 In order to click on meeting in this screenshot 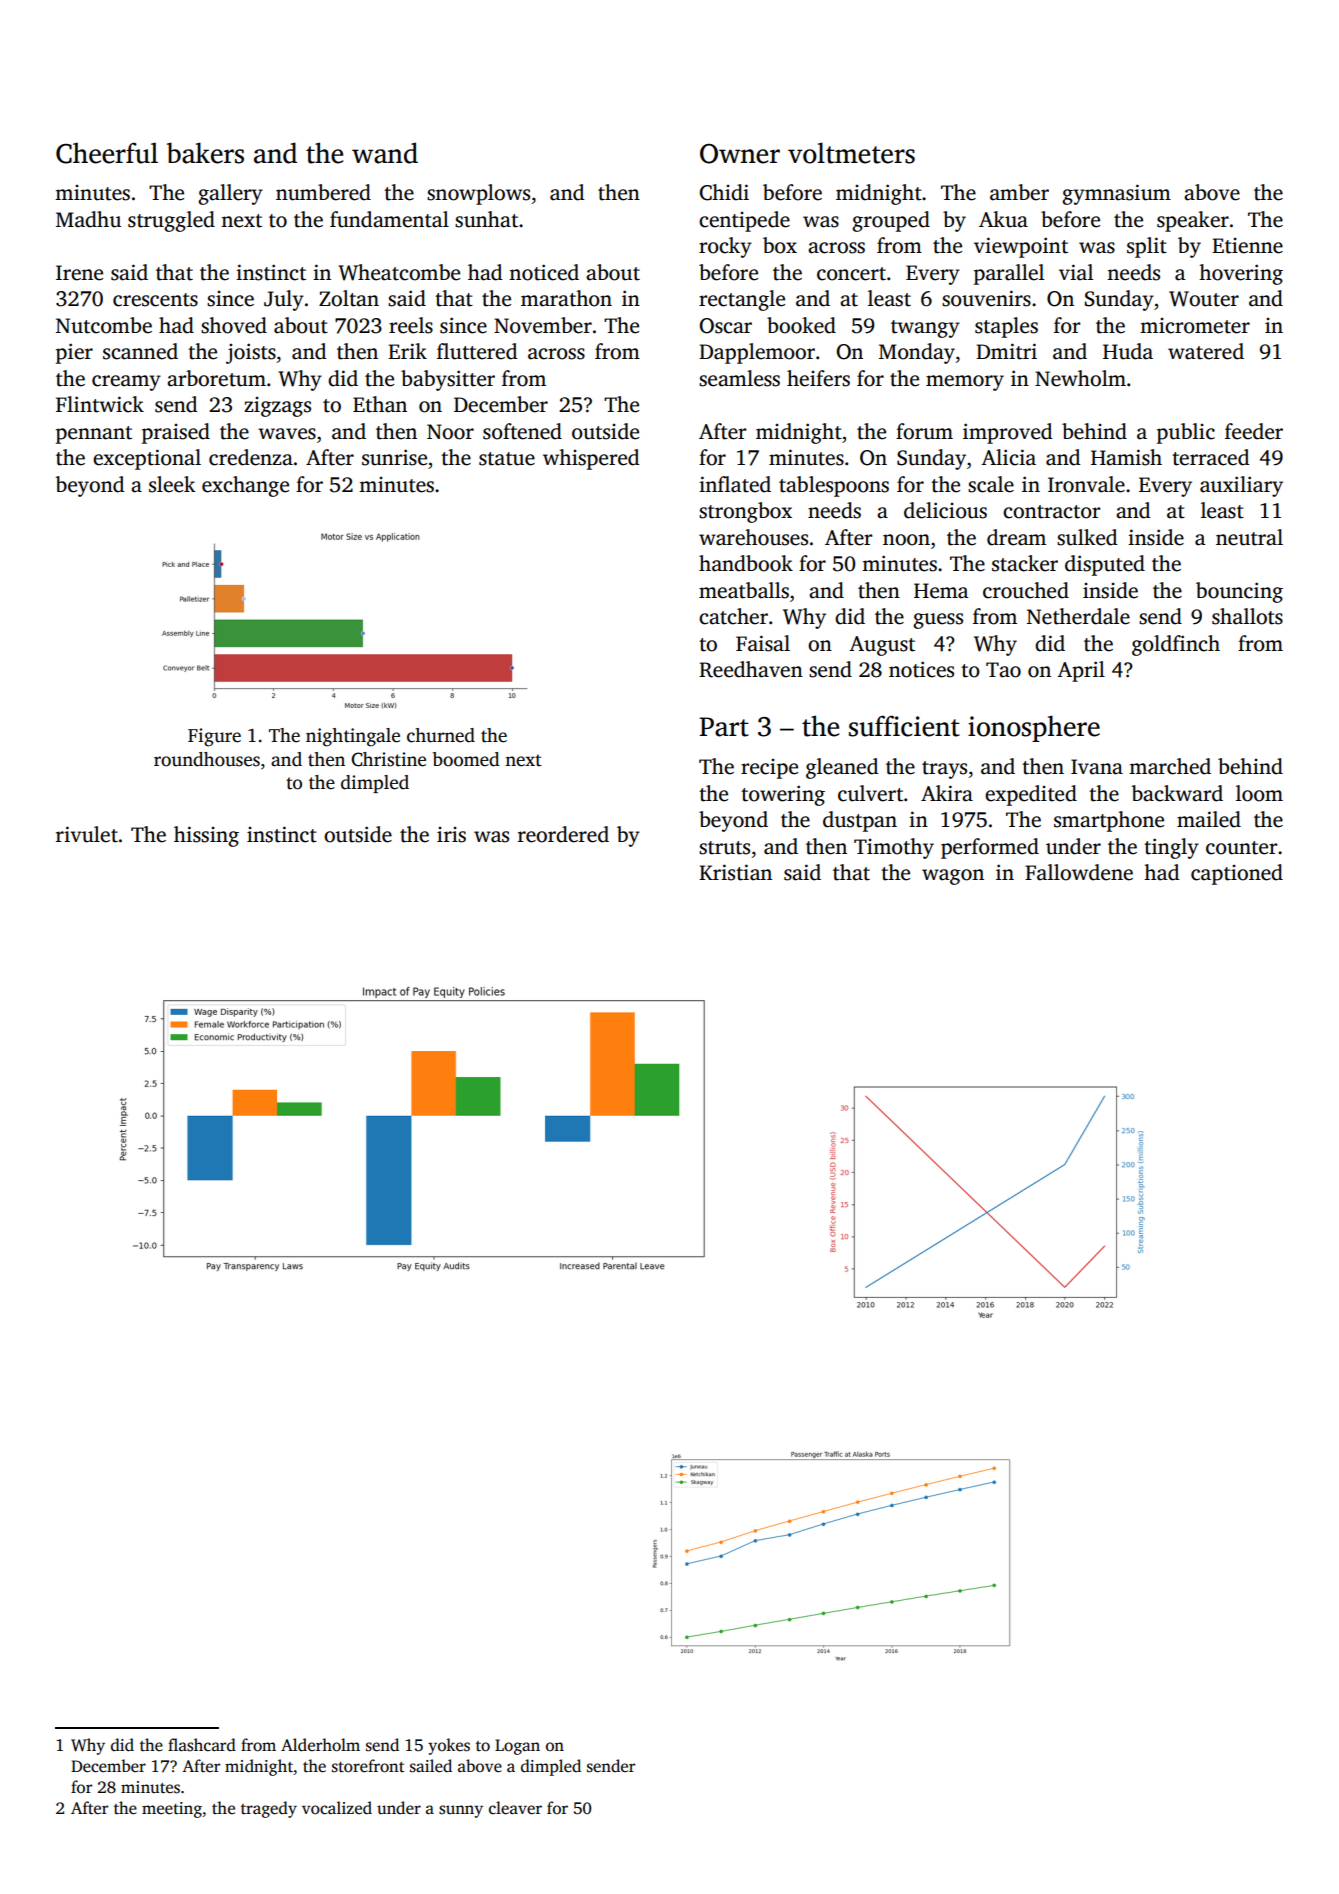, I will do `click(172, 1810)`.
